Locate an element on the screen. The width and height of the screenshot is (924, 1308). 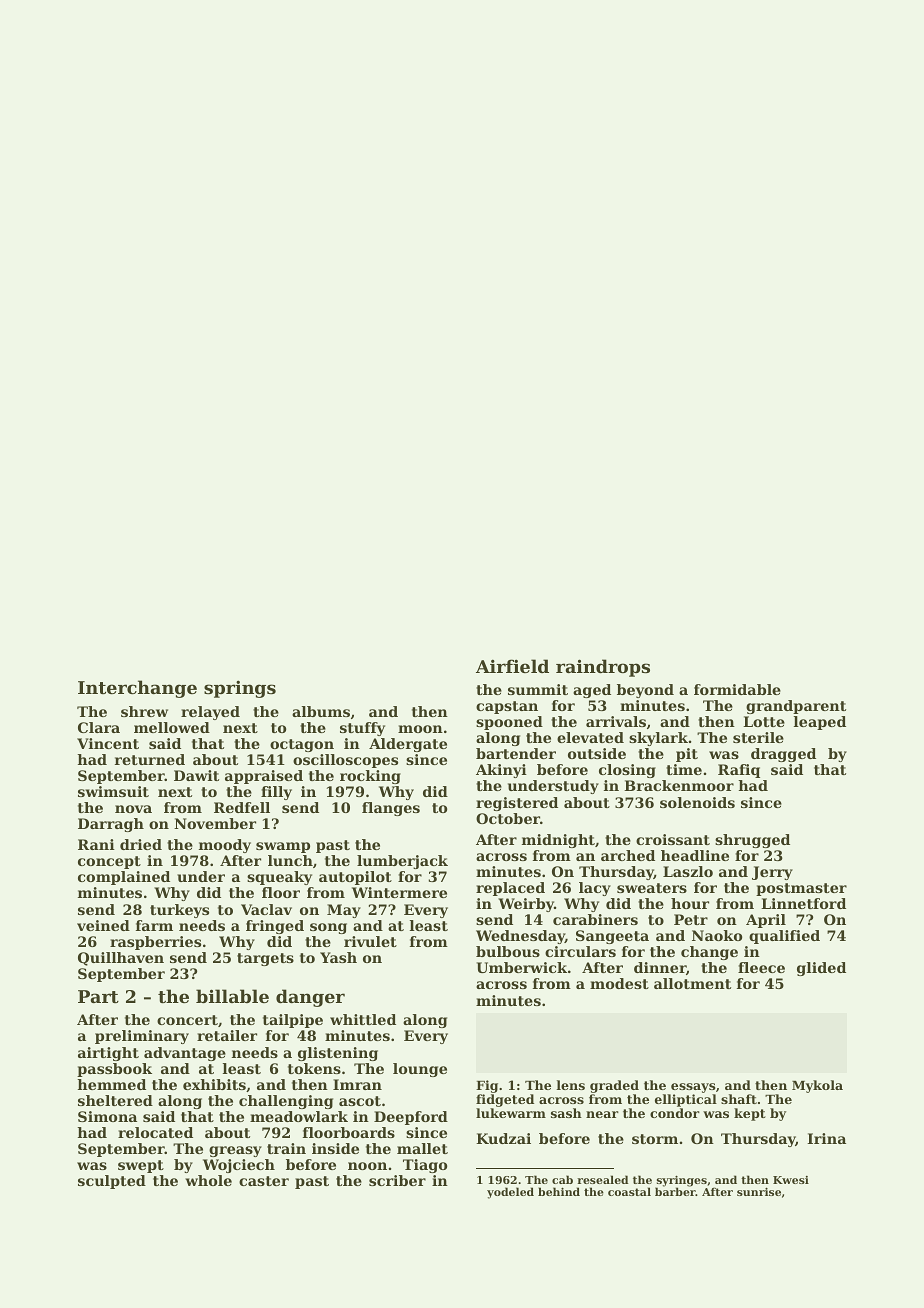
postmaster is located at coordinates (801, 889).
